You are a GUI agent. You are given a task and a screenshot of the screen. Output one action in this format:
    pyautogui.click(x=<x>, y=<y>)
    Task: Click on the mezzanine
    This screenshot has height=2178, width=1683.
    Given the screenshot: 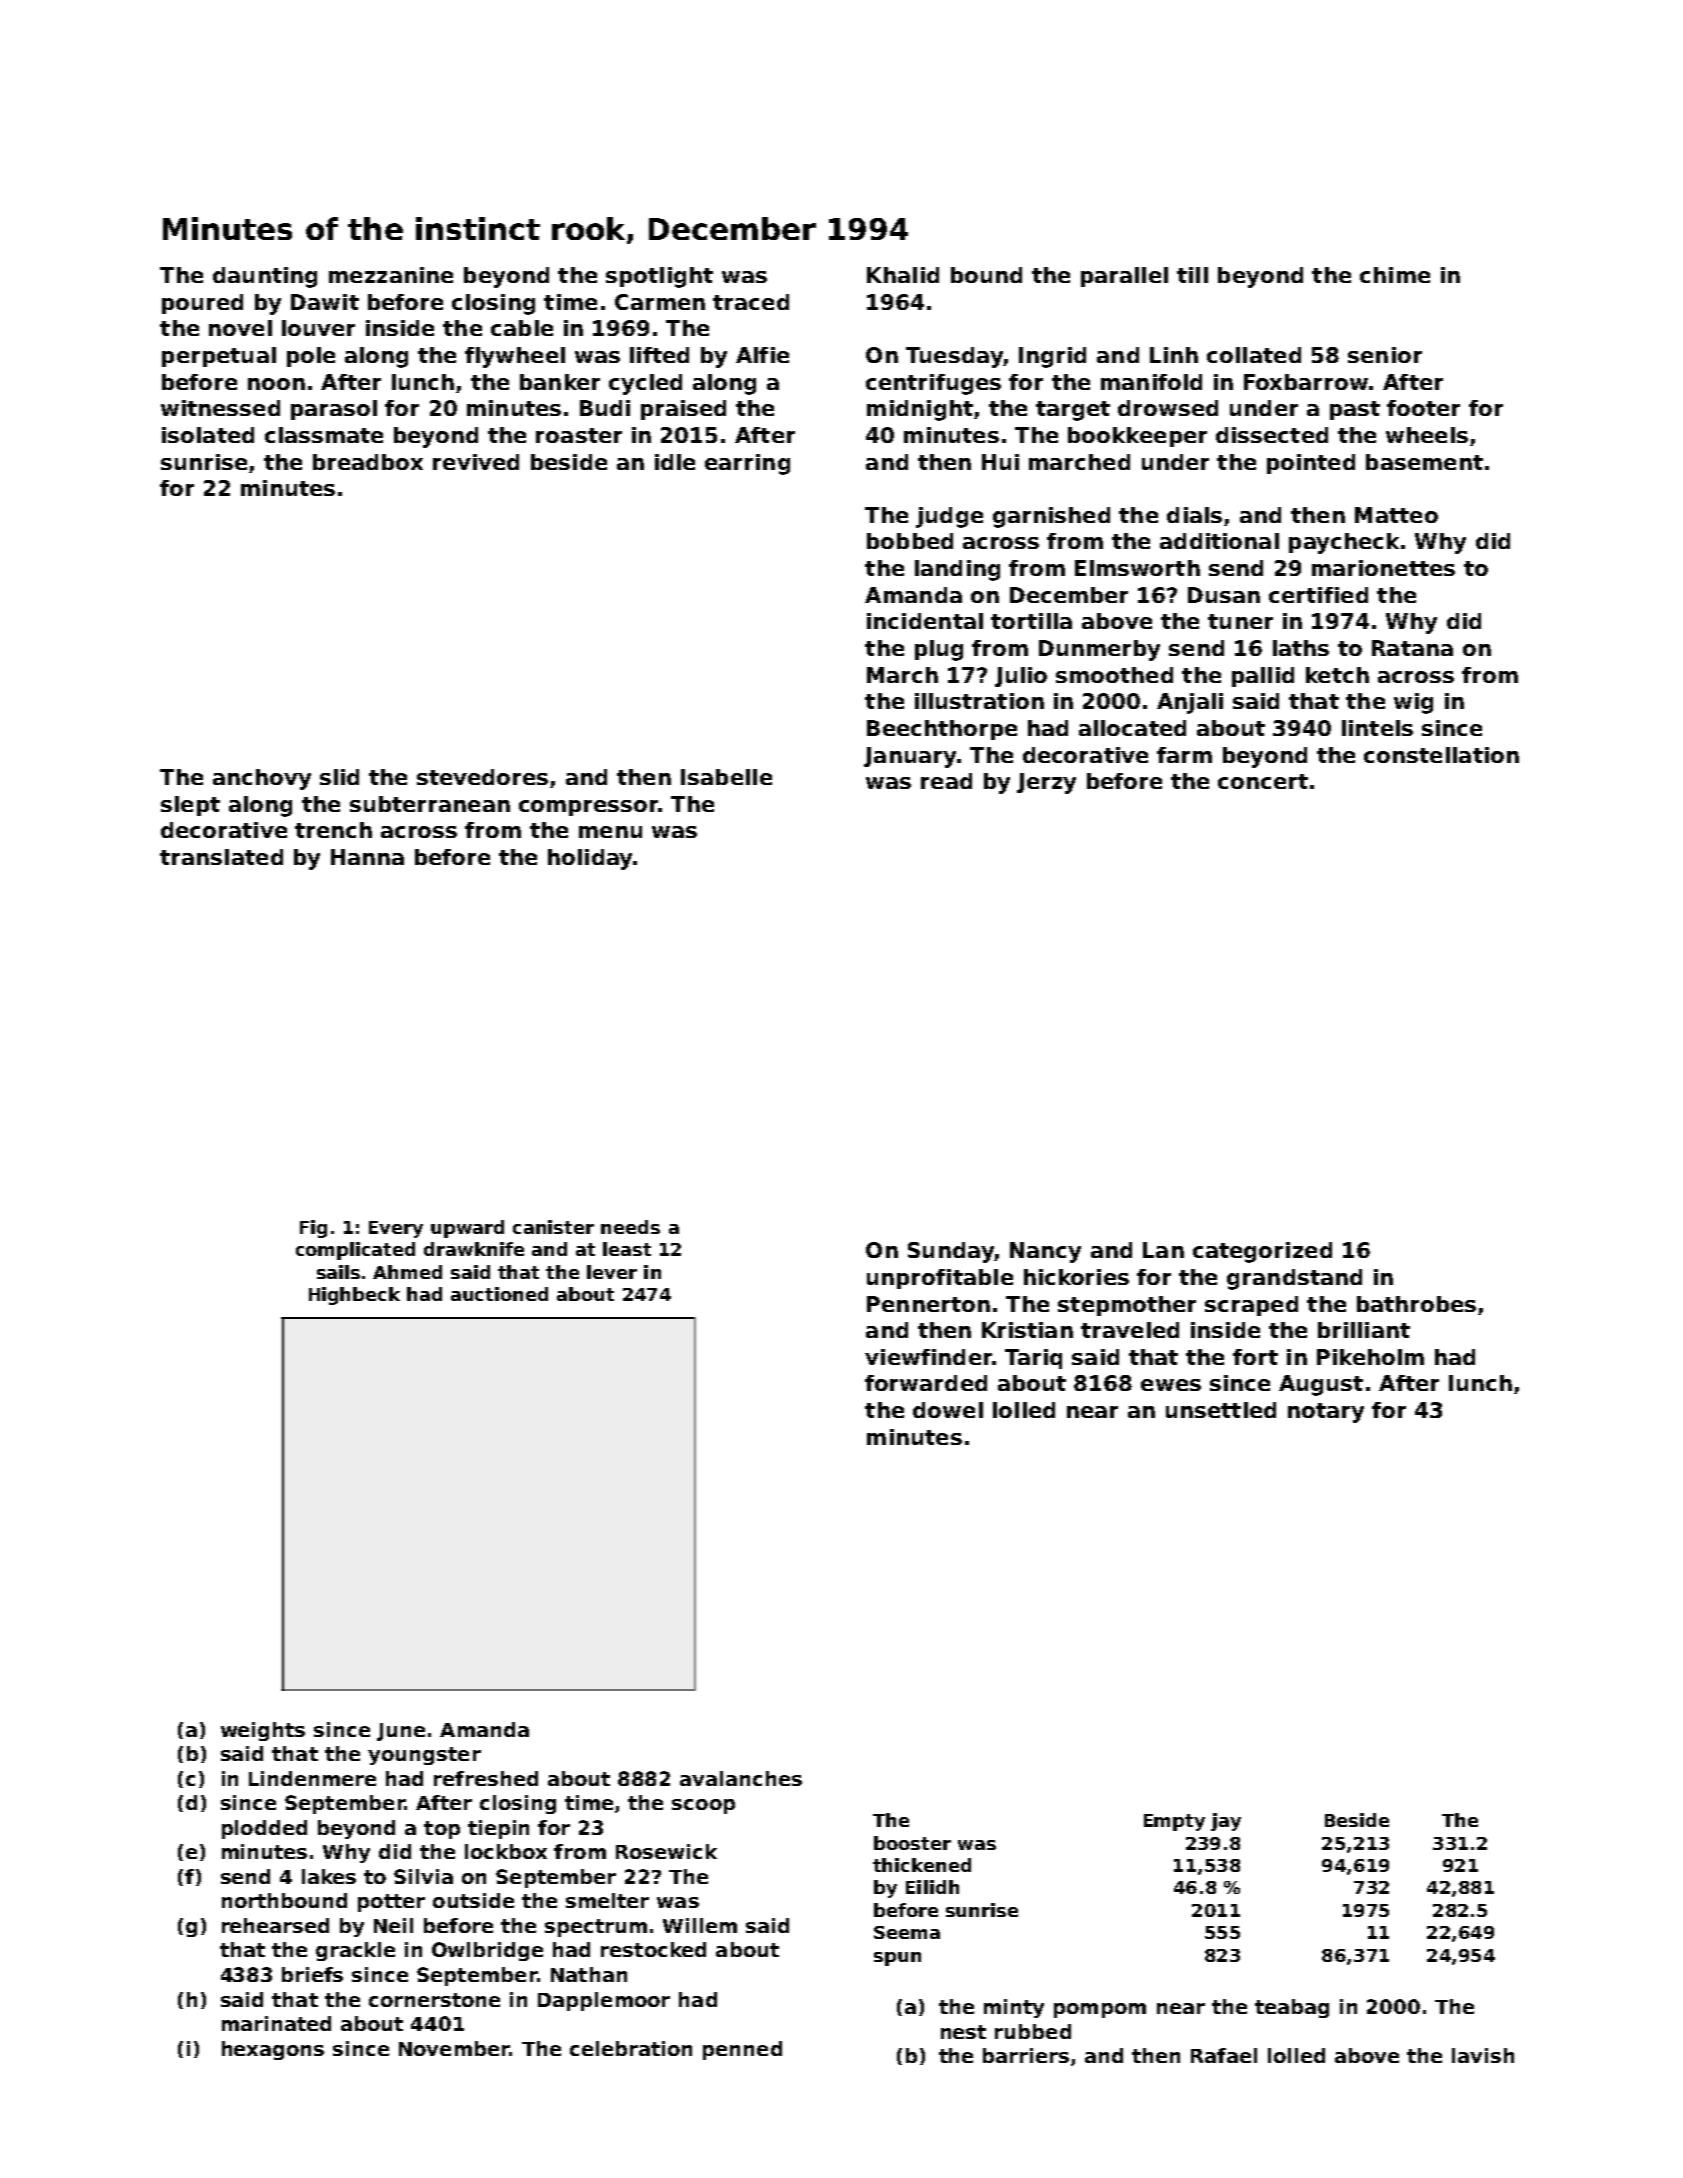 What is the action you would take?
    pyautogui.click(x=391, y=275)
